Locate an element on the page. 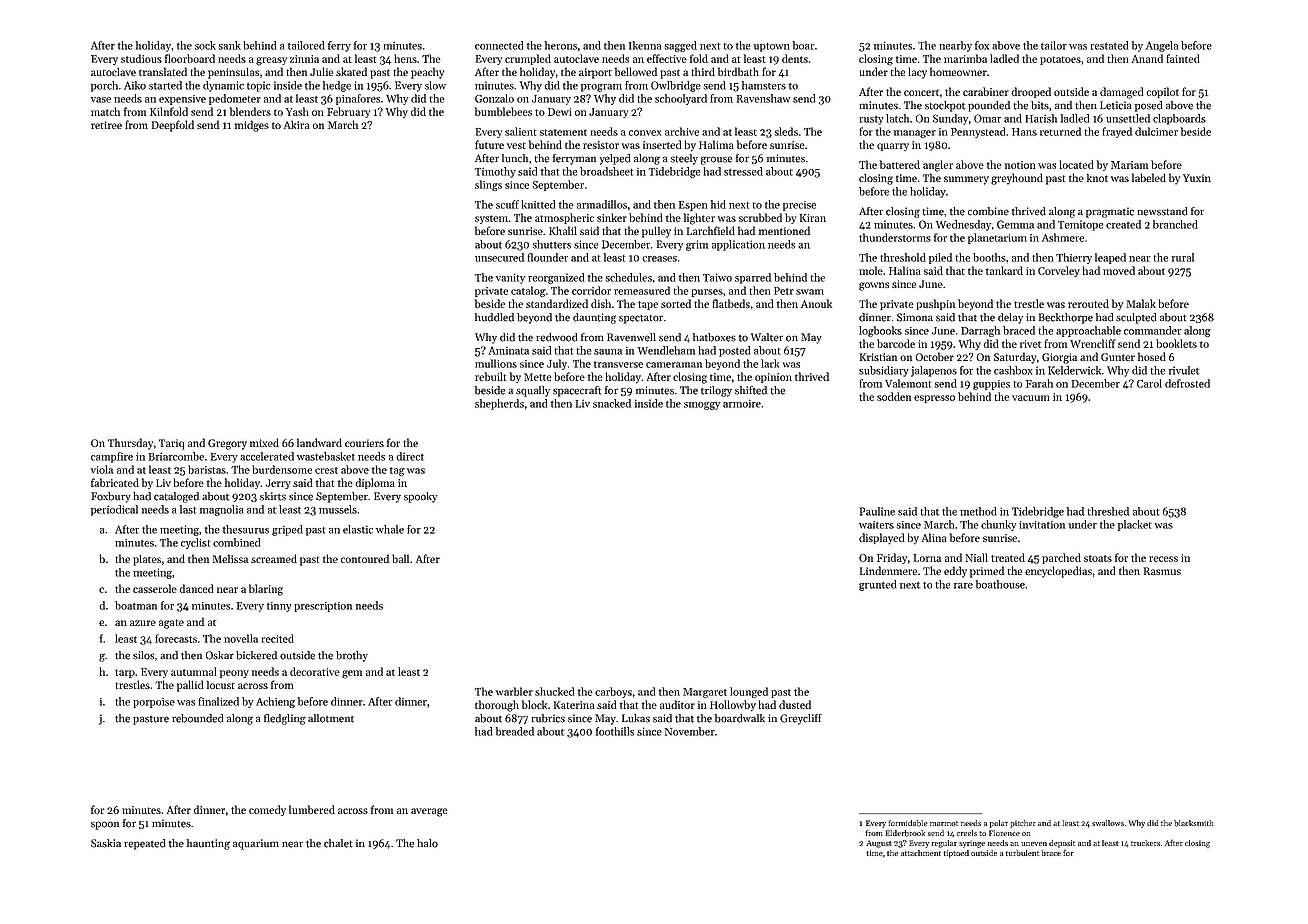 Image resolution: width=1308 pixels, height=924 pixels. uptown is located at coordinates (772, 47).
